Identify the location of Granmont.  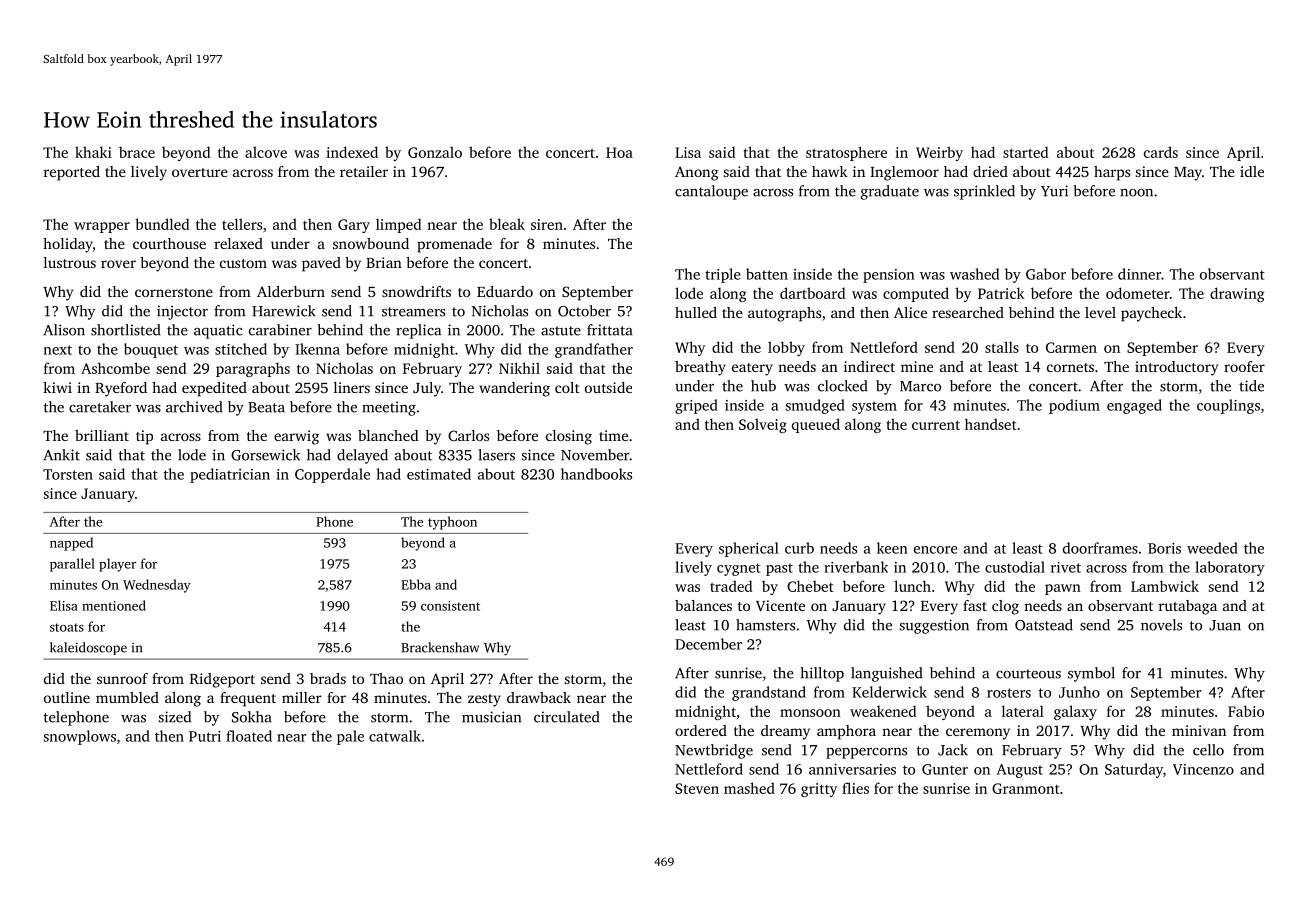
(1026, 788).
